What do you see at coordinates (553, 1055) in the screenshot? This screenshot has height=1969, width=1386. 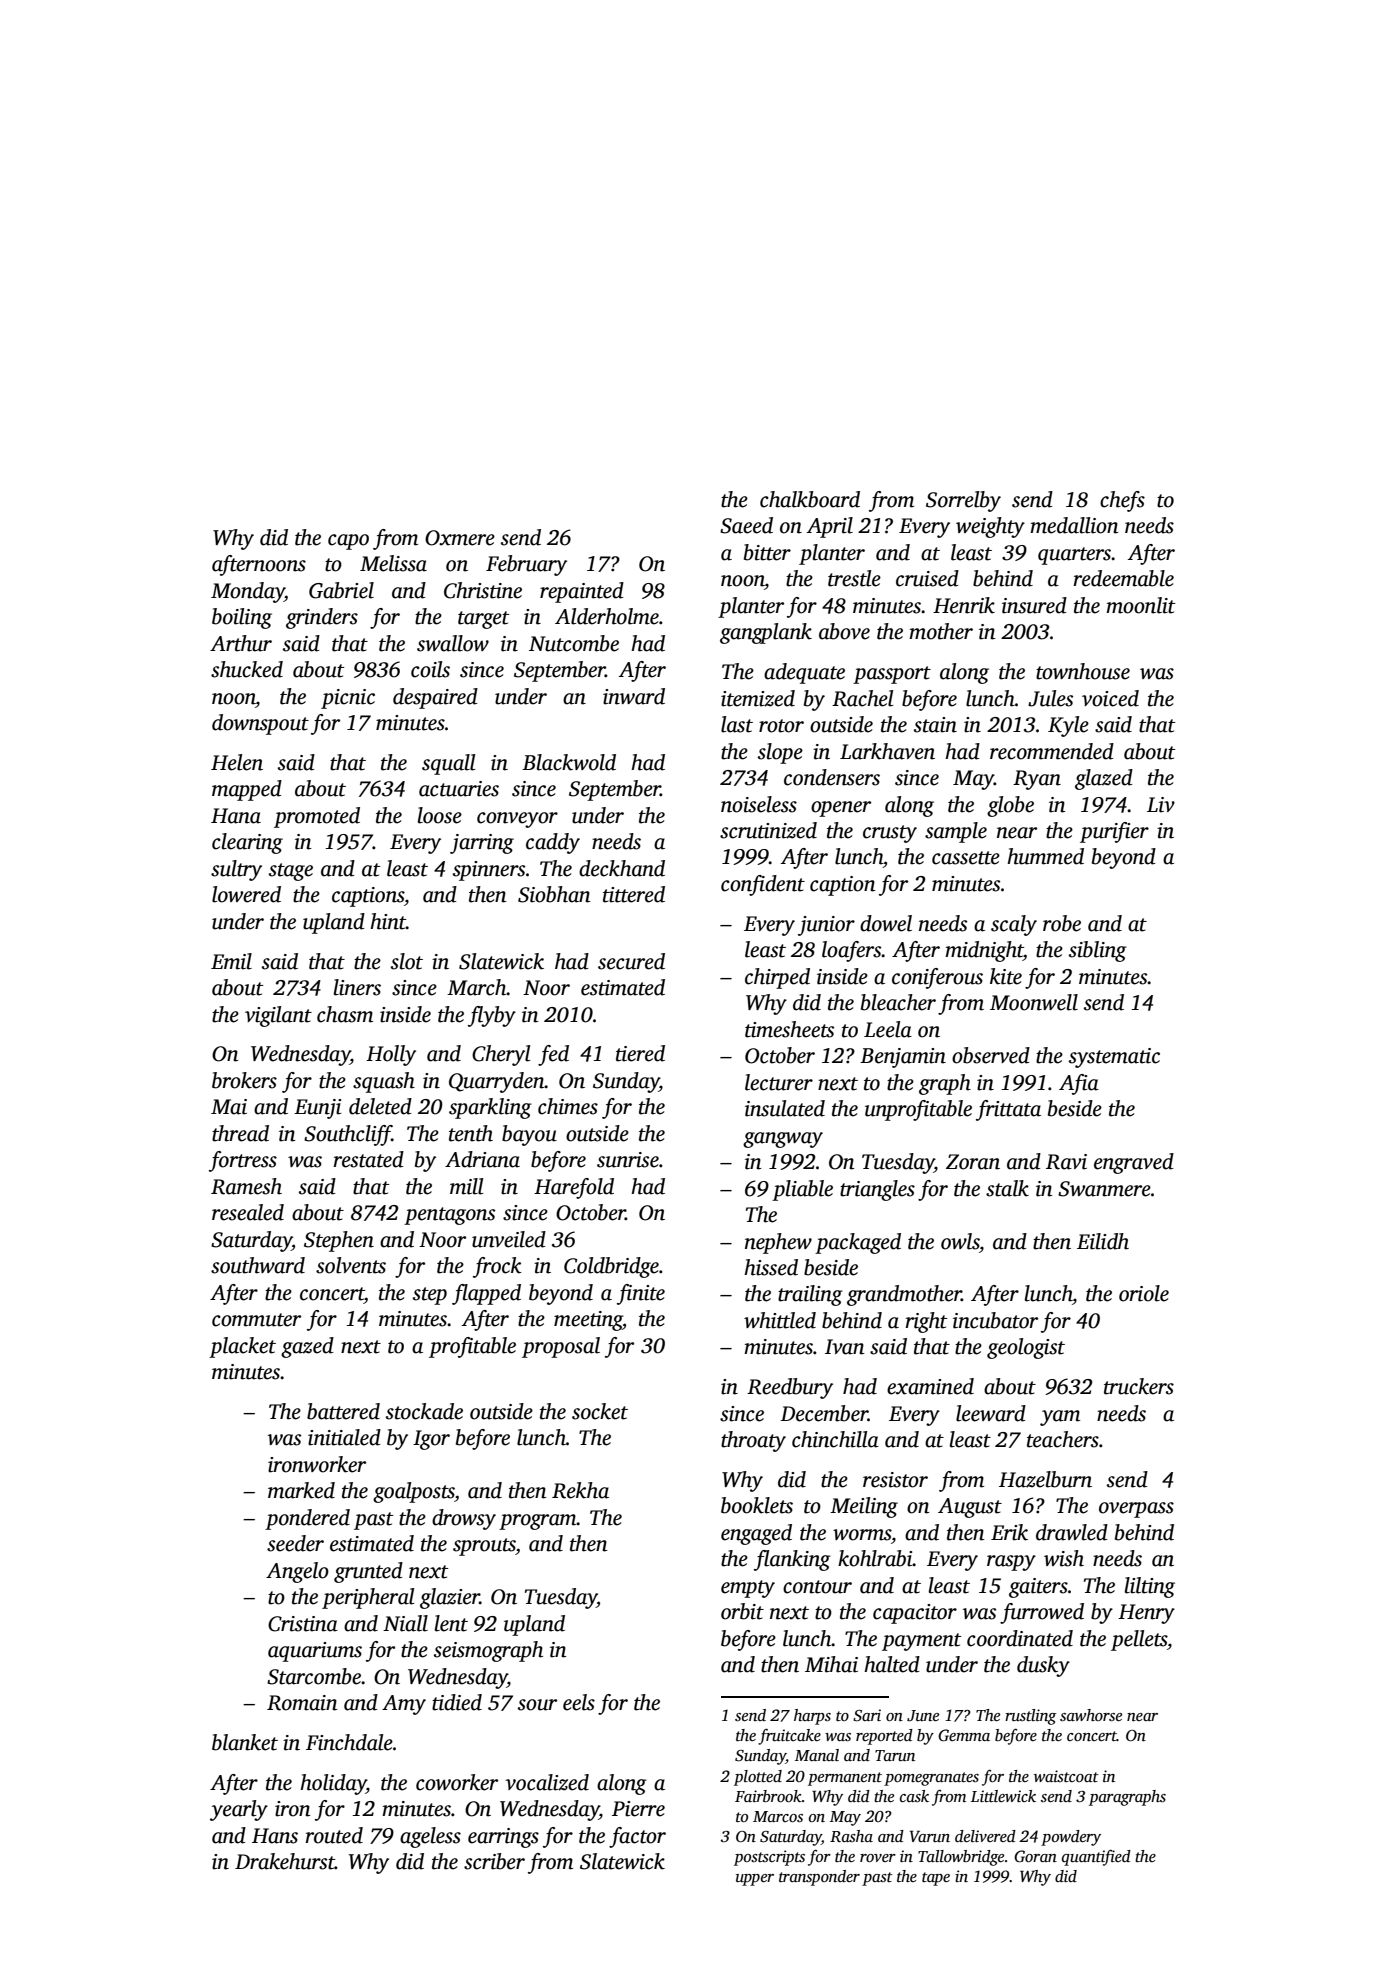 I see `fed` at bounding box center [553, 1055].
